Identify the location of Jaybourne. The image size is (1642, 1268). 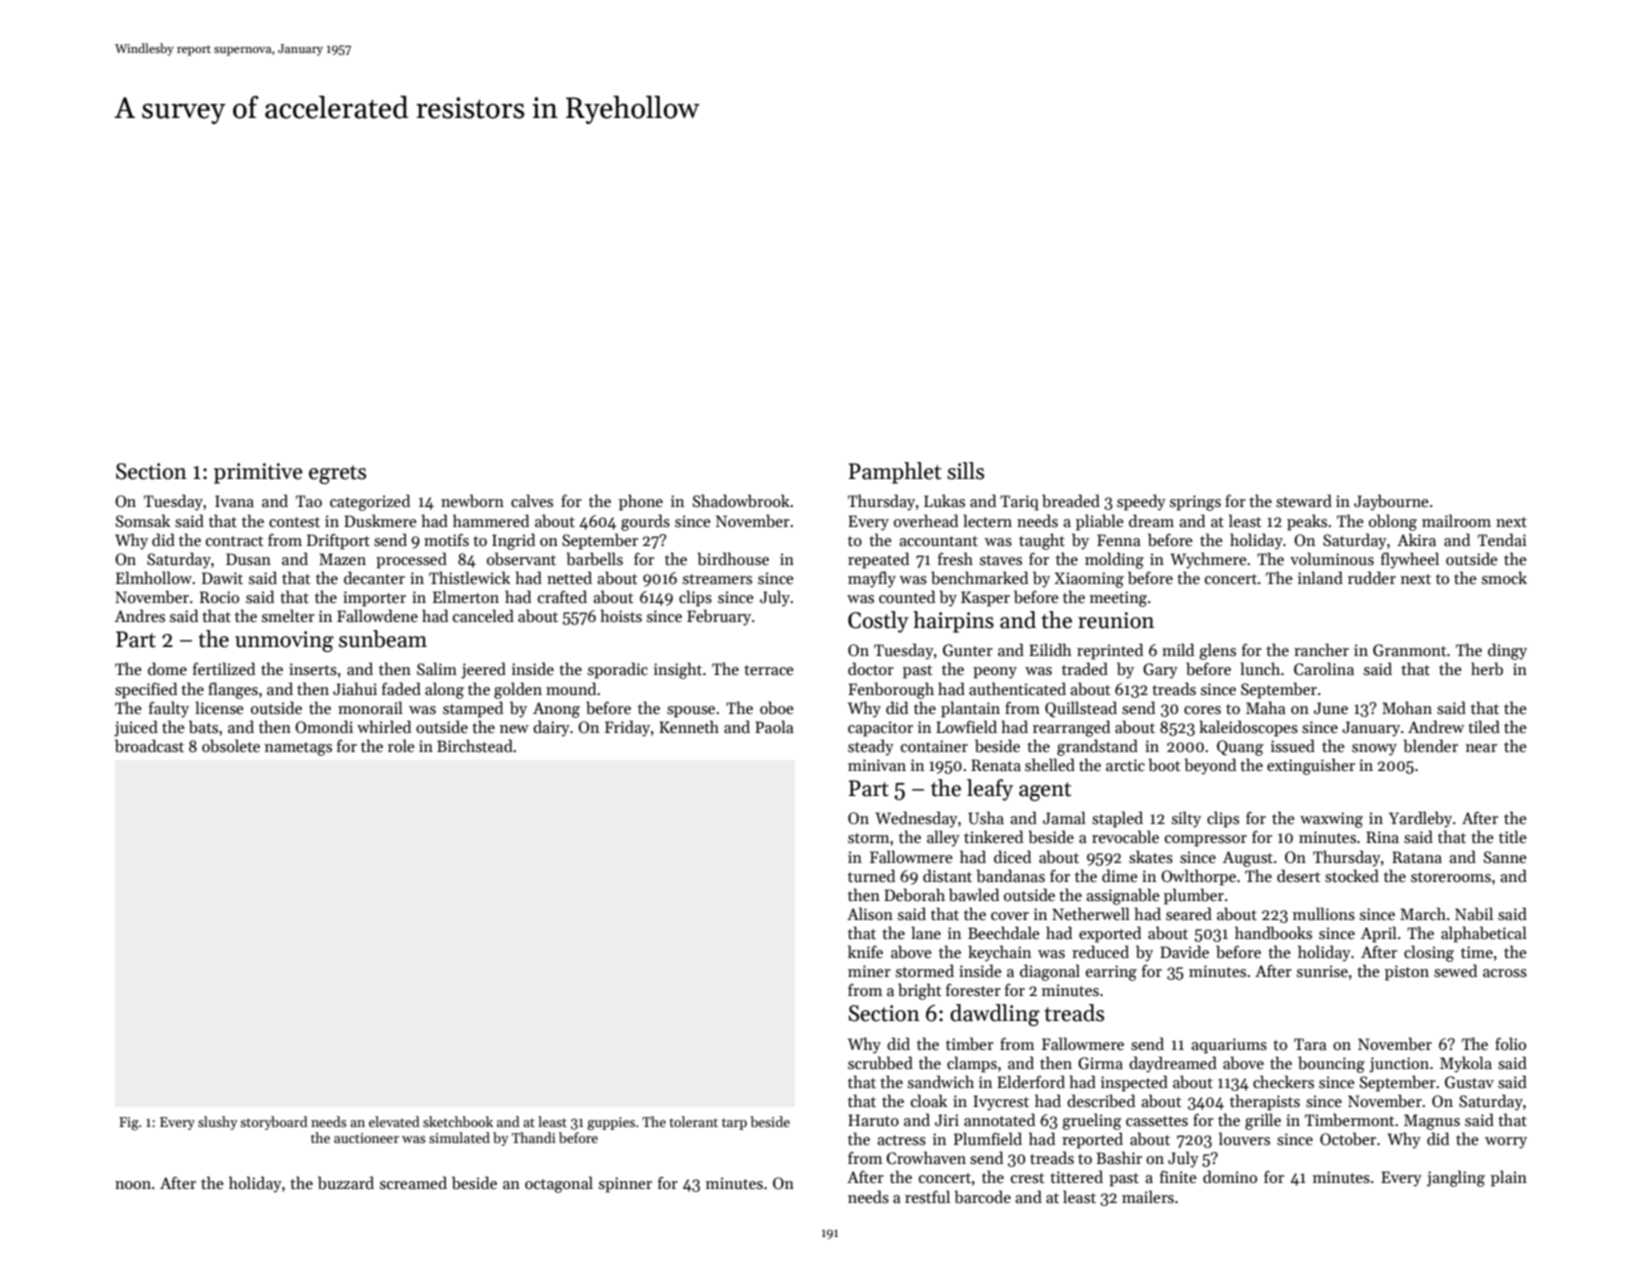
(1391, 502).
